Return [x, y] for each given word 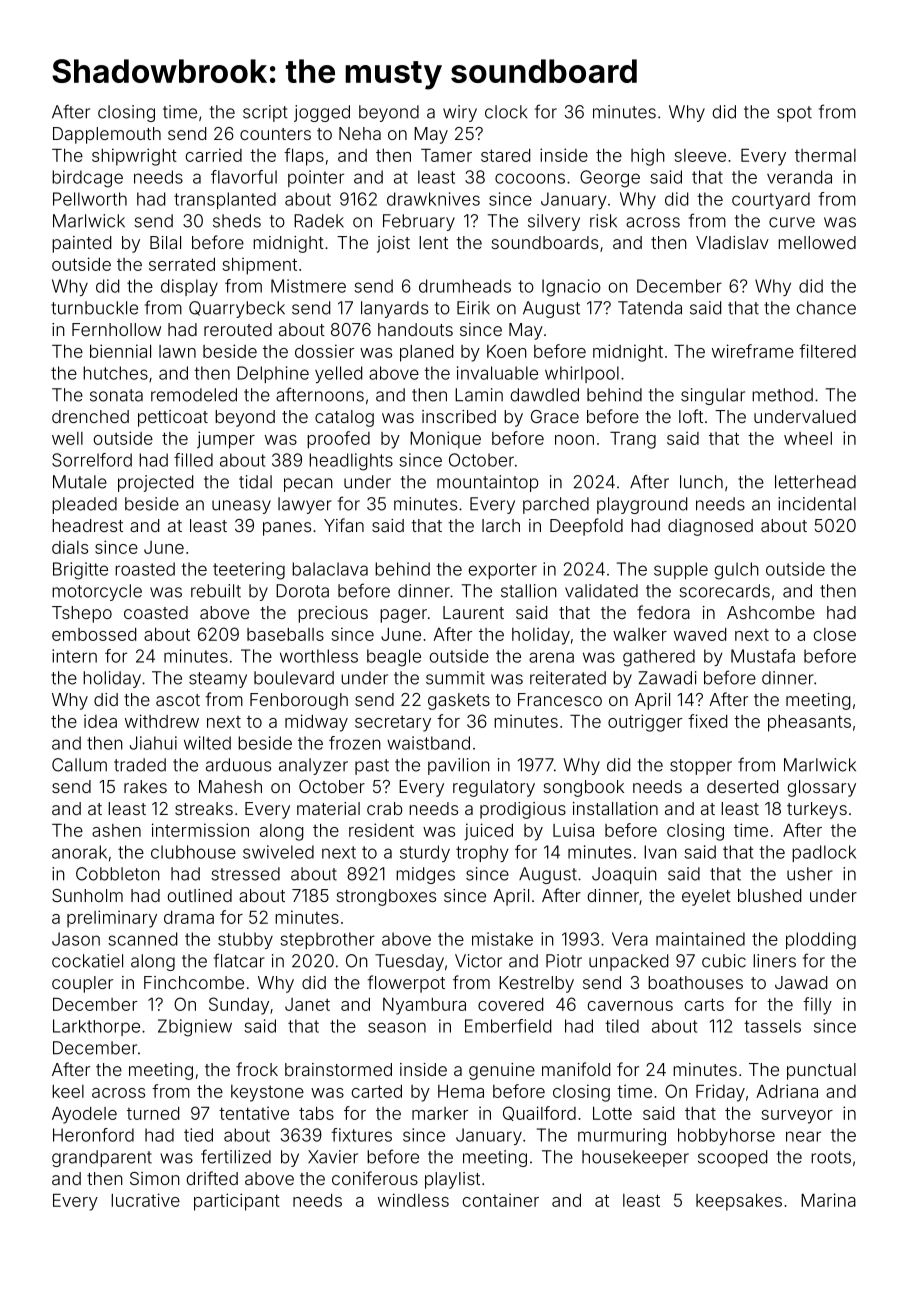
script [265, 113]
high [648, 157]
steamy [218, 680]
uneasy [241, 507]
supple [681, 570]
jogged [322, 113]
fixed [707, 721]
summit [455, 678]
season [397, 1027]
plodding [821, 941]
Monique [445, 440]
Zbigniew [195, 1028]
